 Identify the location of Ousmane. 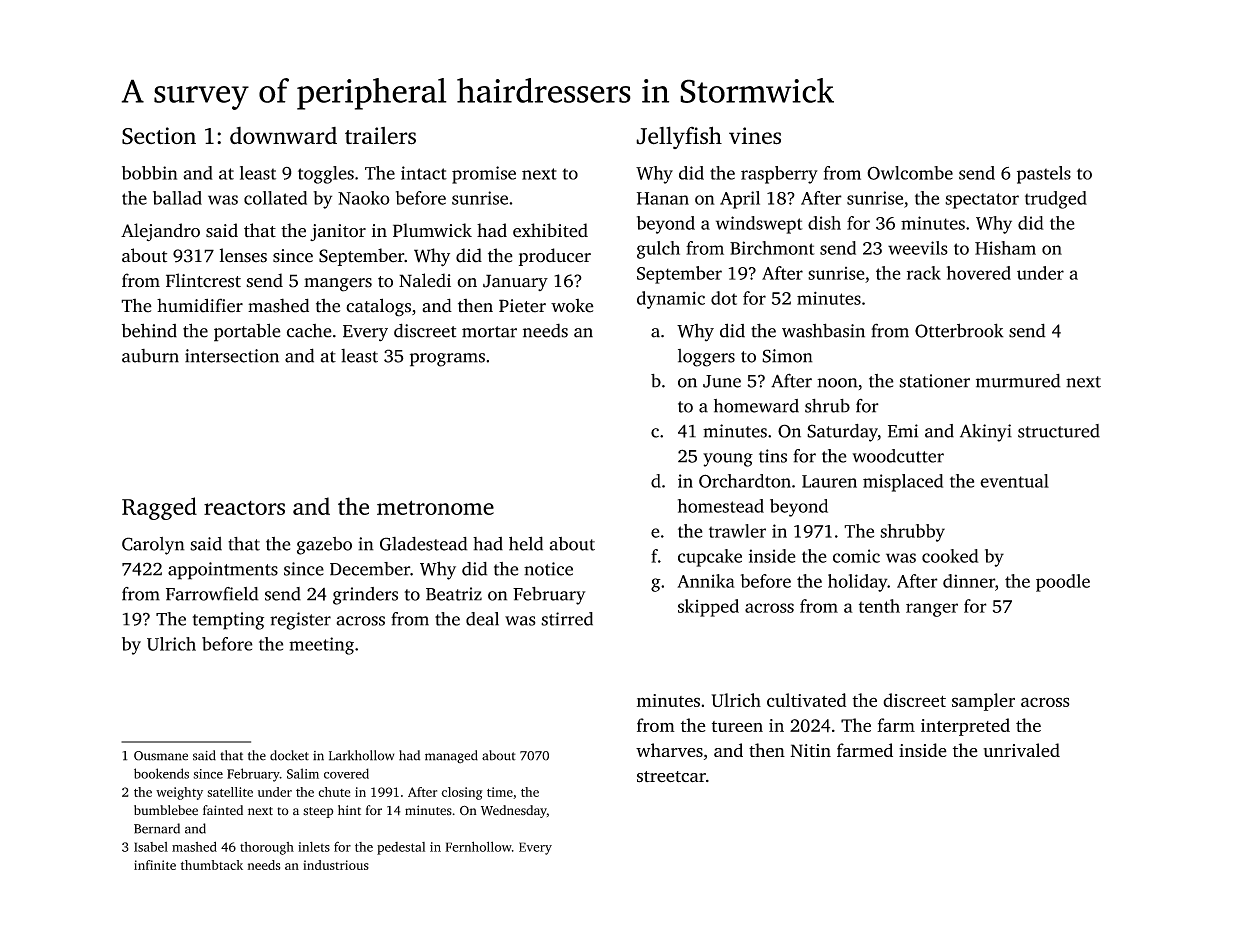
(161, 756).
